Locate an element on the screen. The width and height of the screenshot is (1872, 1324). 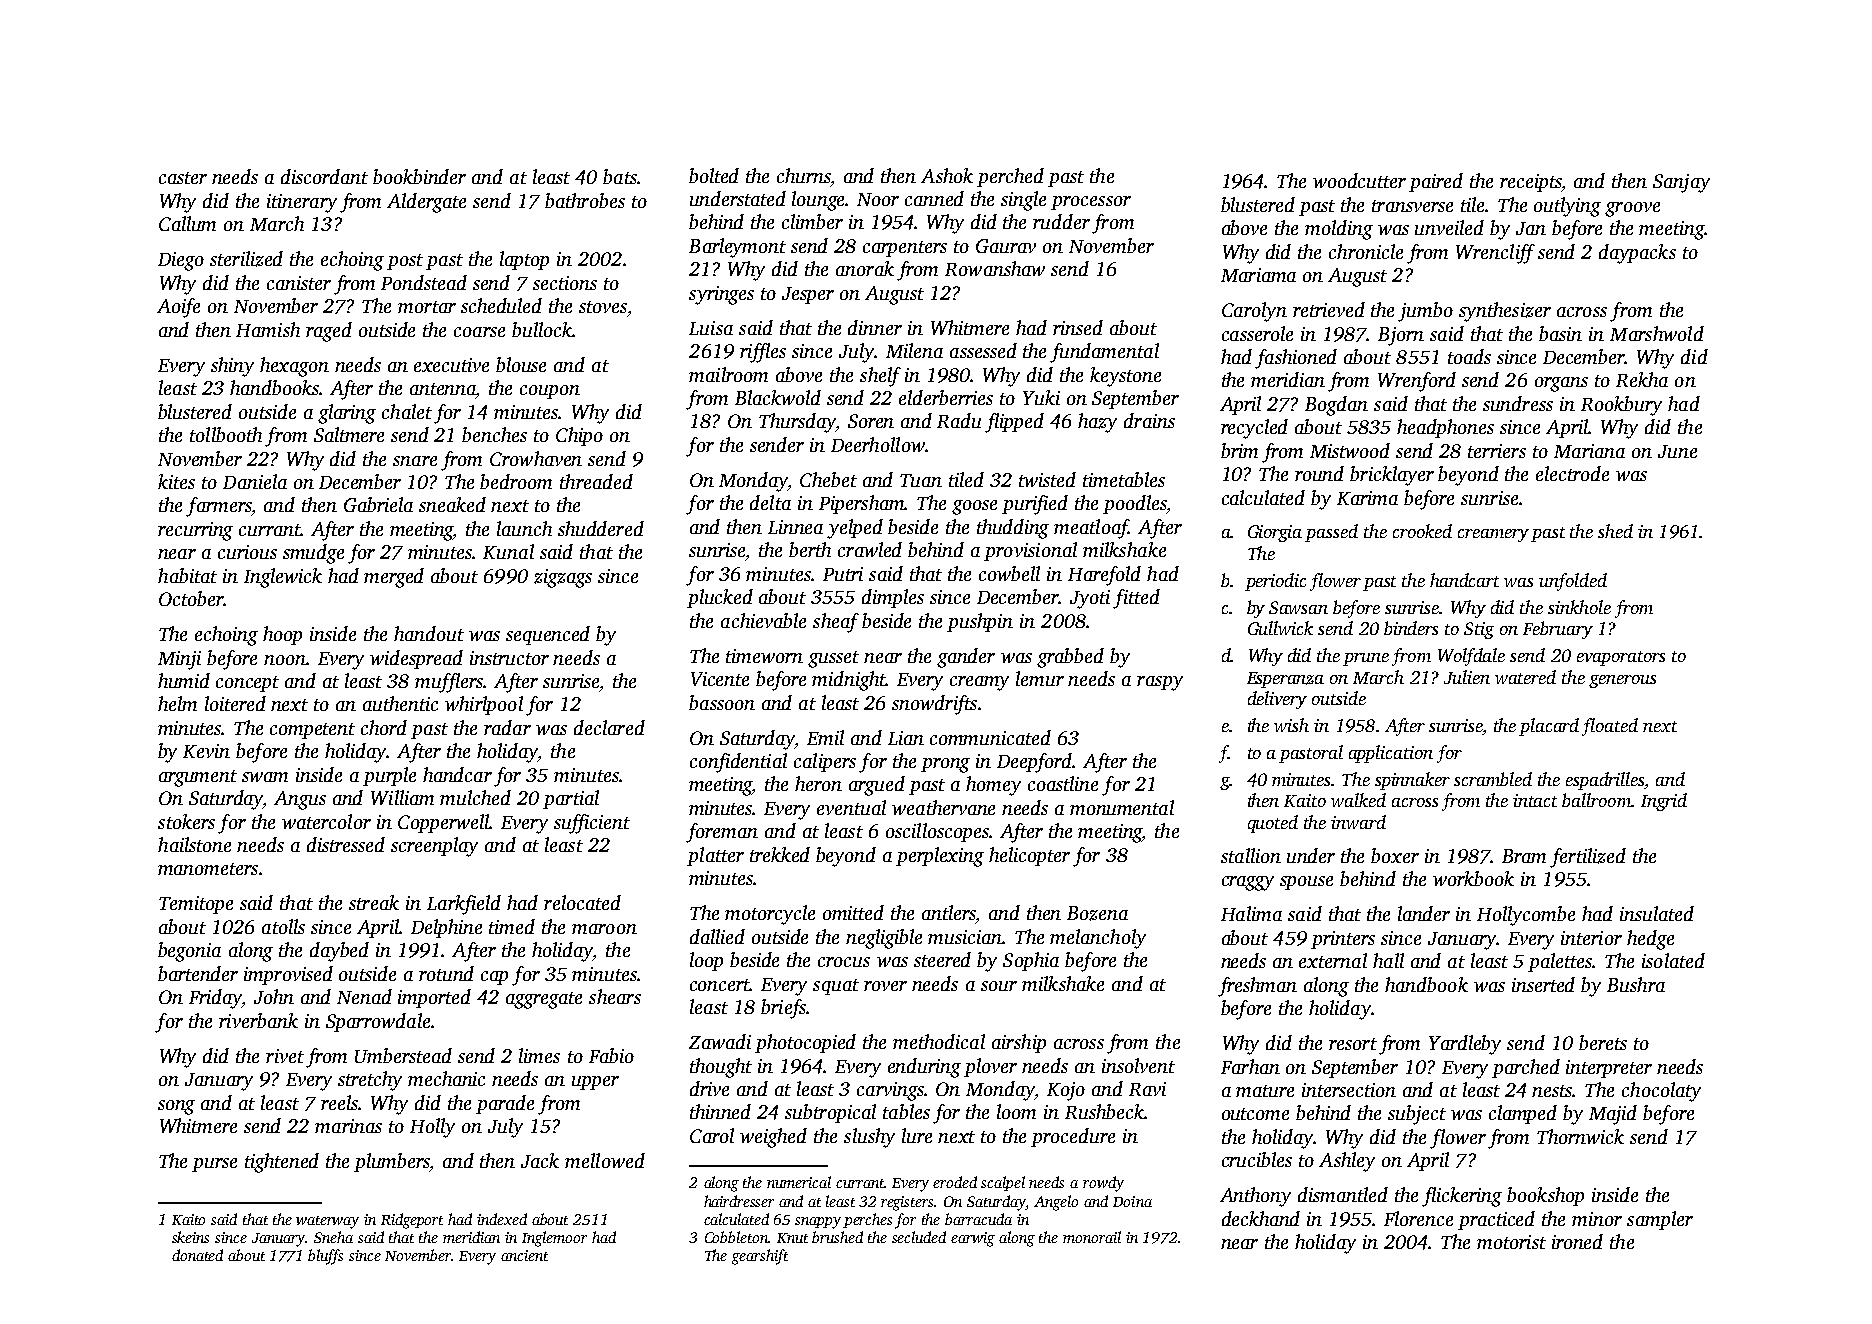
aggregate is located at coordinates (544, 1000).
